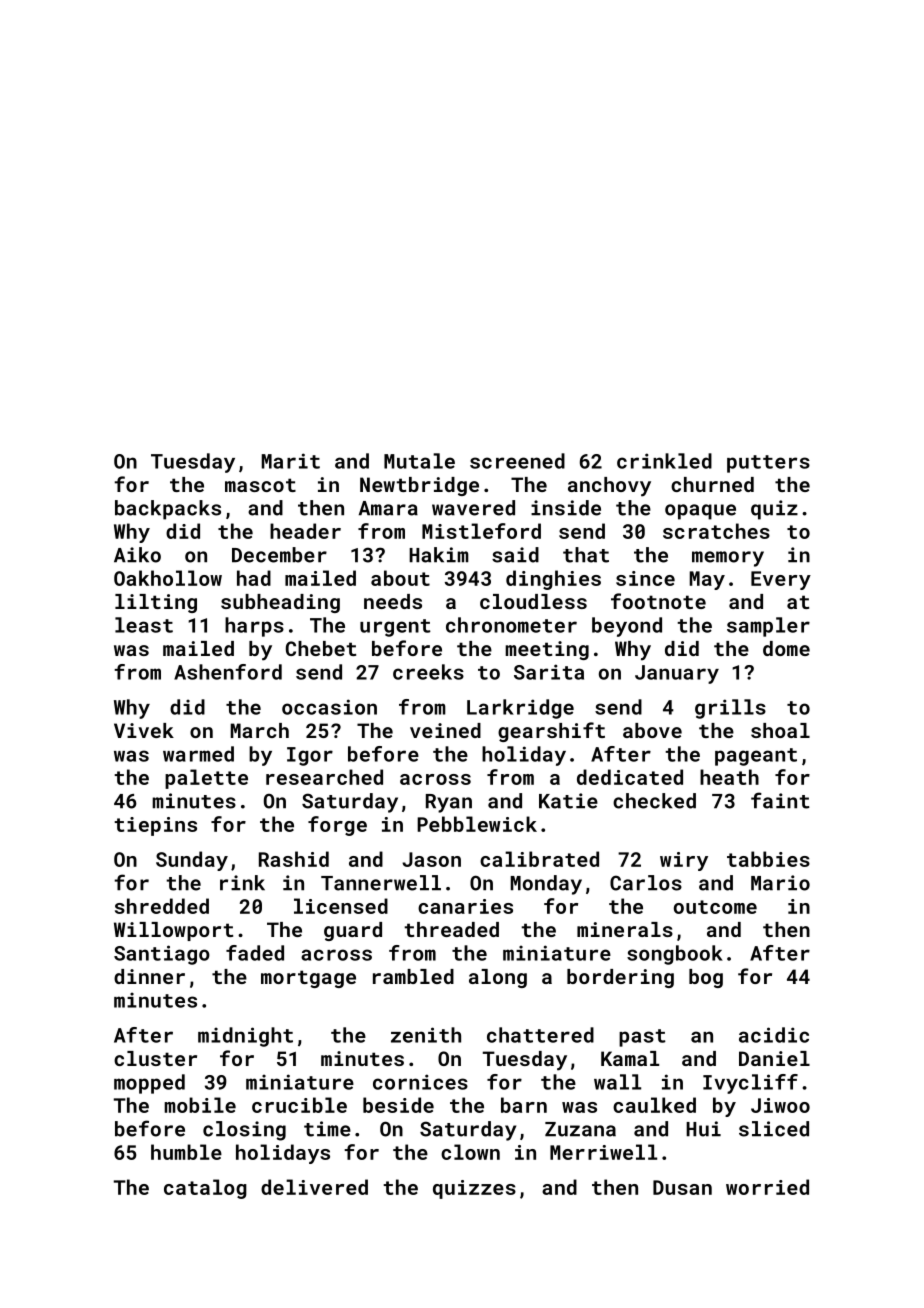 This image has width=924, height=1308. I want to click on Pebblewick, so click(477, 824).
